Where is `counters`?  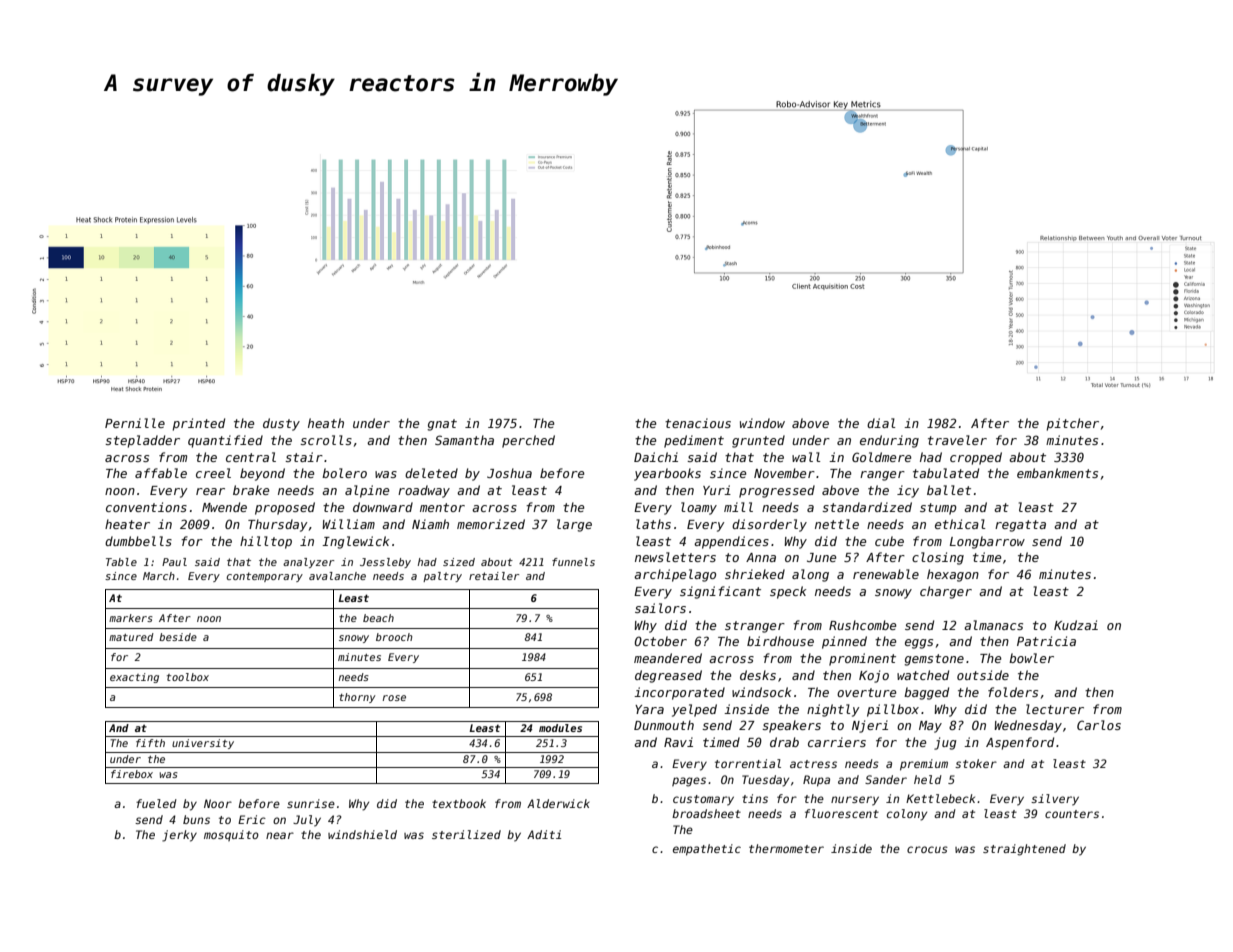 counters is located at coordinates (1072, 814).
